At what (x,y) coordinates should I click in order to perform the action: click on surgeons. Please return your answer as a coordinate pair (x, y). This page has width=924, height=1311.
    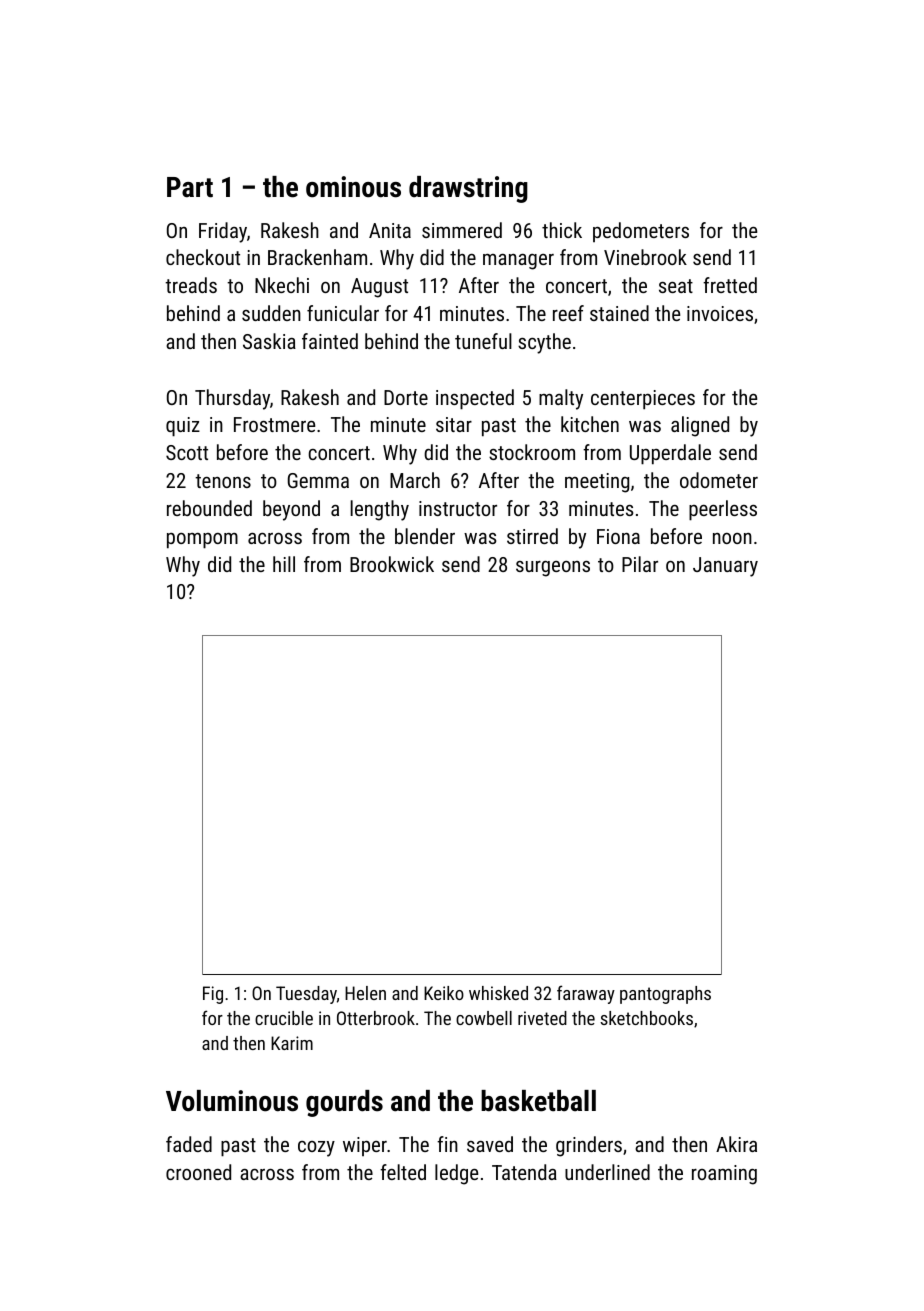
    Looking at the image, I should click on (553, 569).
